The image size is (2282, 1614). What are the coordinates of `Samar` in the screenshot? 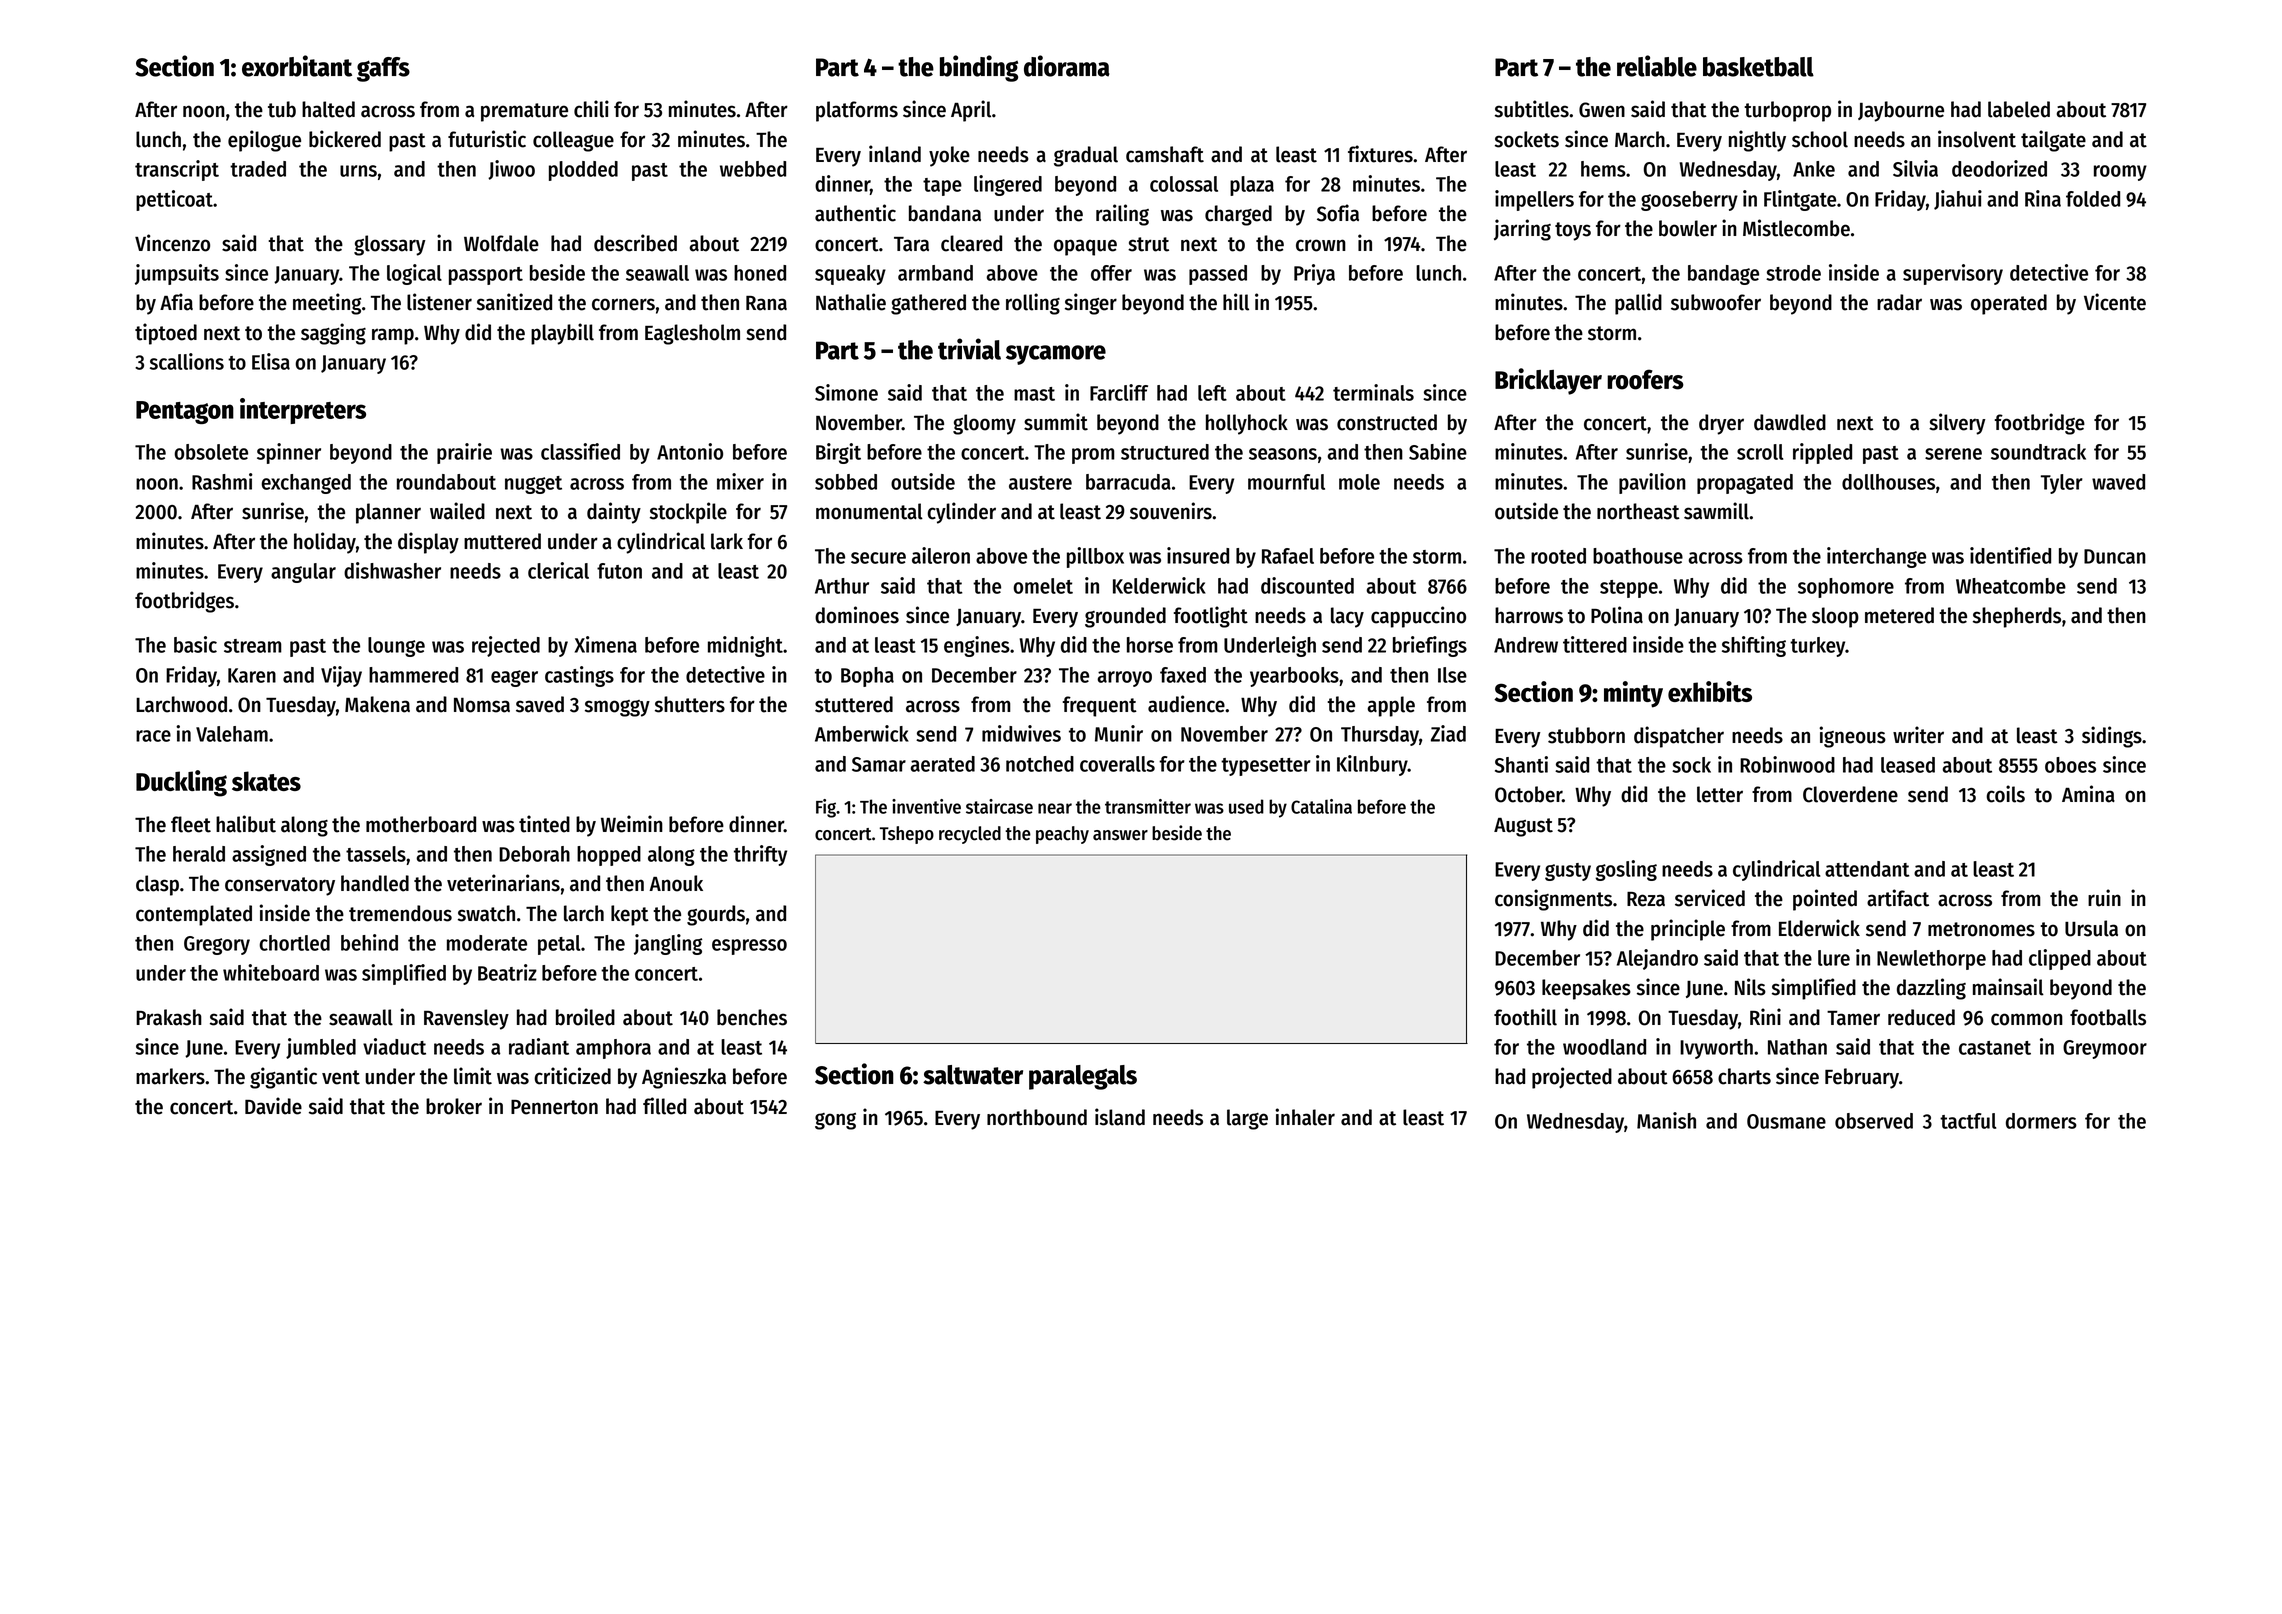 It's located at (879, 764).
